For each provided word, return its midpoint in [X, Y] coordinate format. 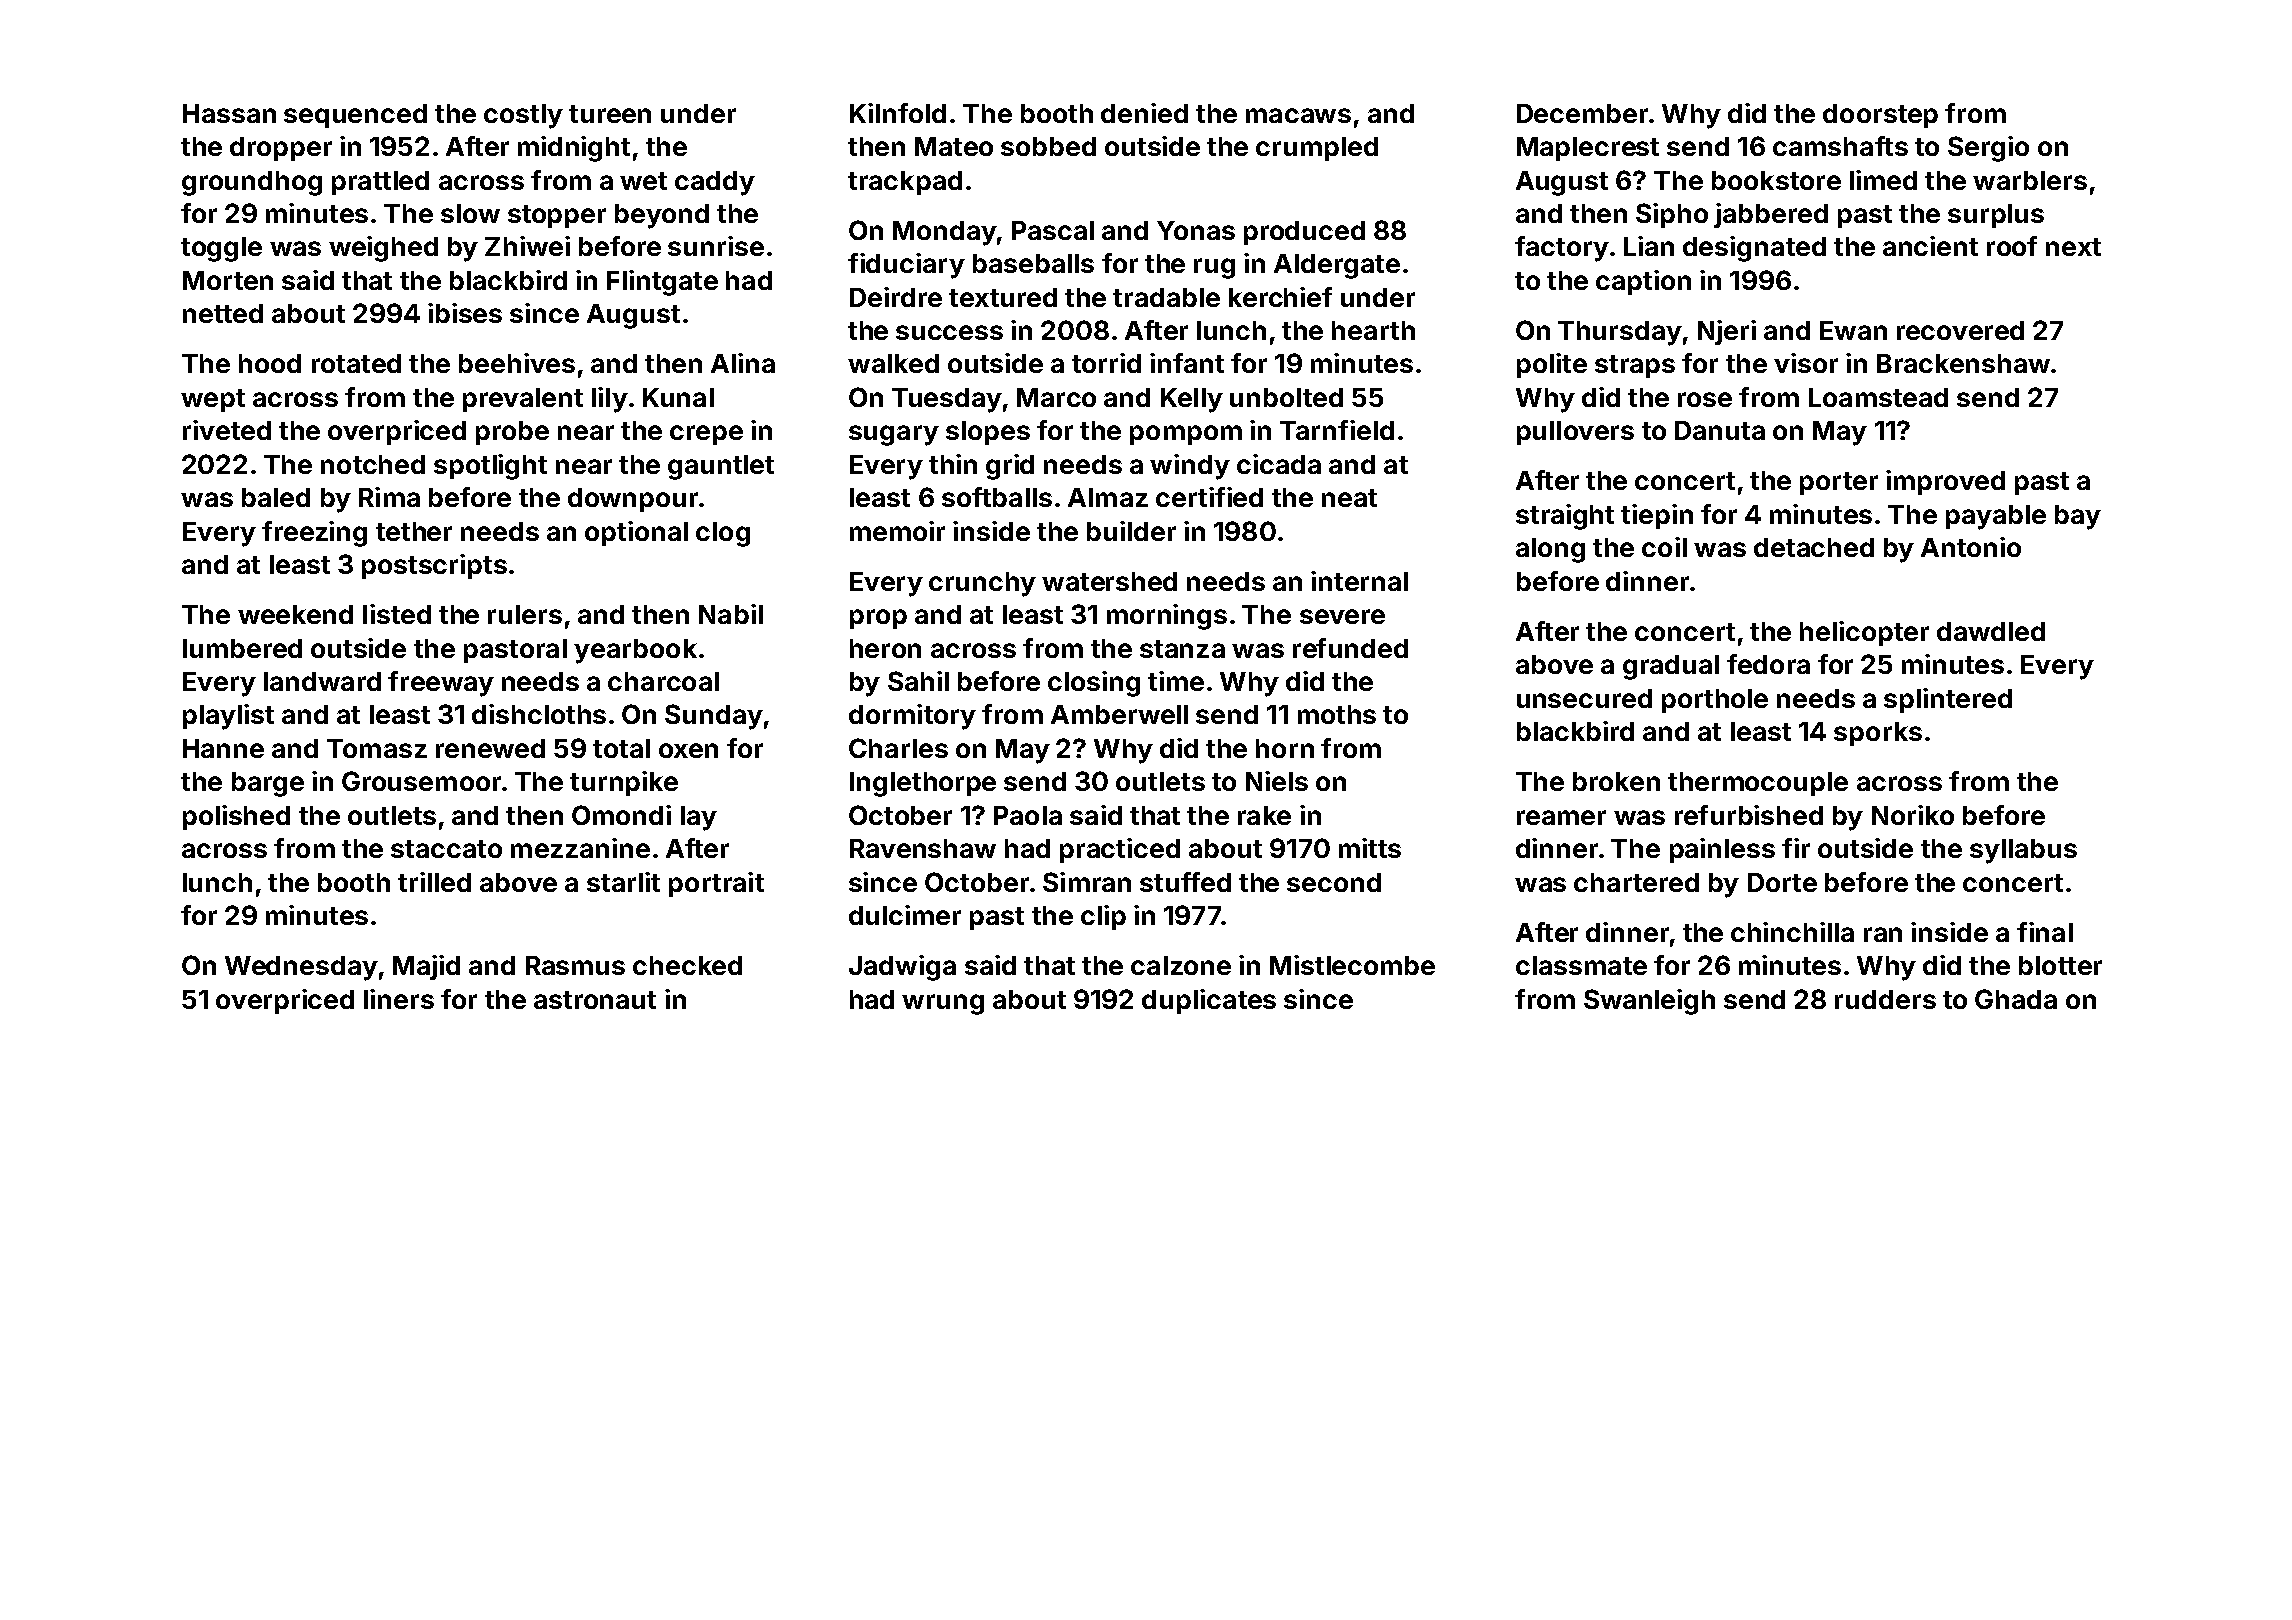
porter [1839, 483]
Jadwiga [902, 968]
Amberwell [1119, 714]
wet [643, 181]
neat [1349, 498]
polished [236, 817]
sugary [894, 435]
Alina [743, 363]
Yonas [1196, 230]
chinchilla [1792, 932]
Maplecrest [1588, 149]
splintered [1948, 700]
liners [399, 999]
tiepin [1657, 516]
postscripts [434, 566]
